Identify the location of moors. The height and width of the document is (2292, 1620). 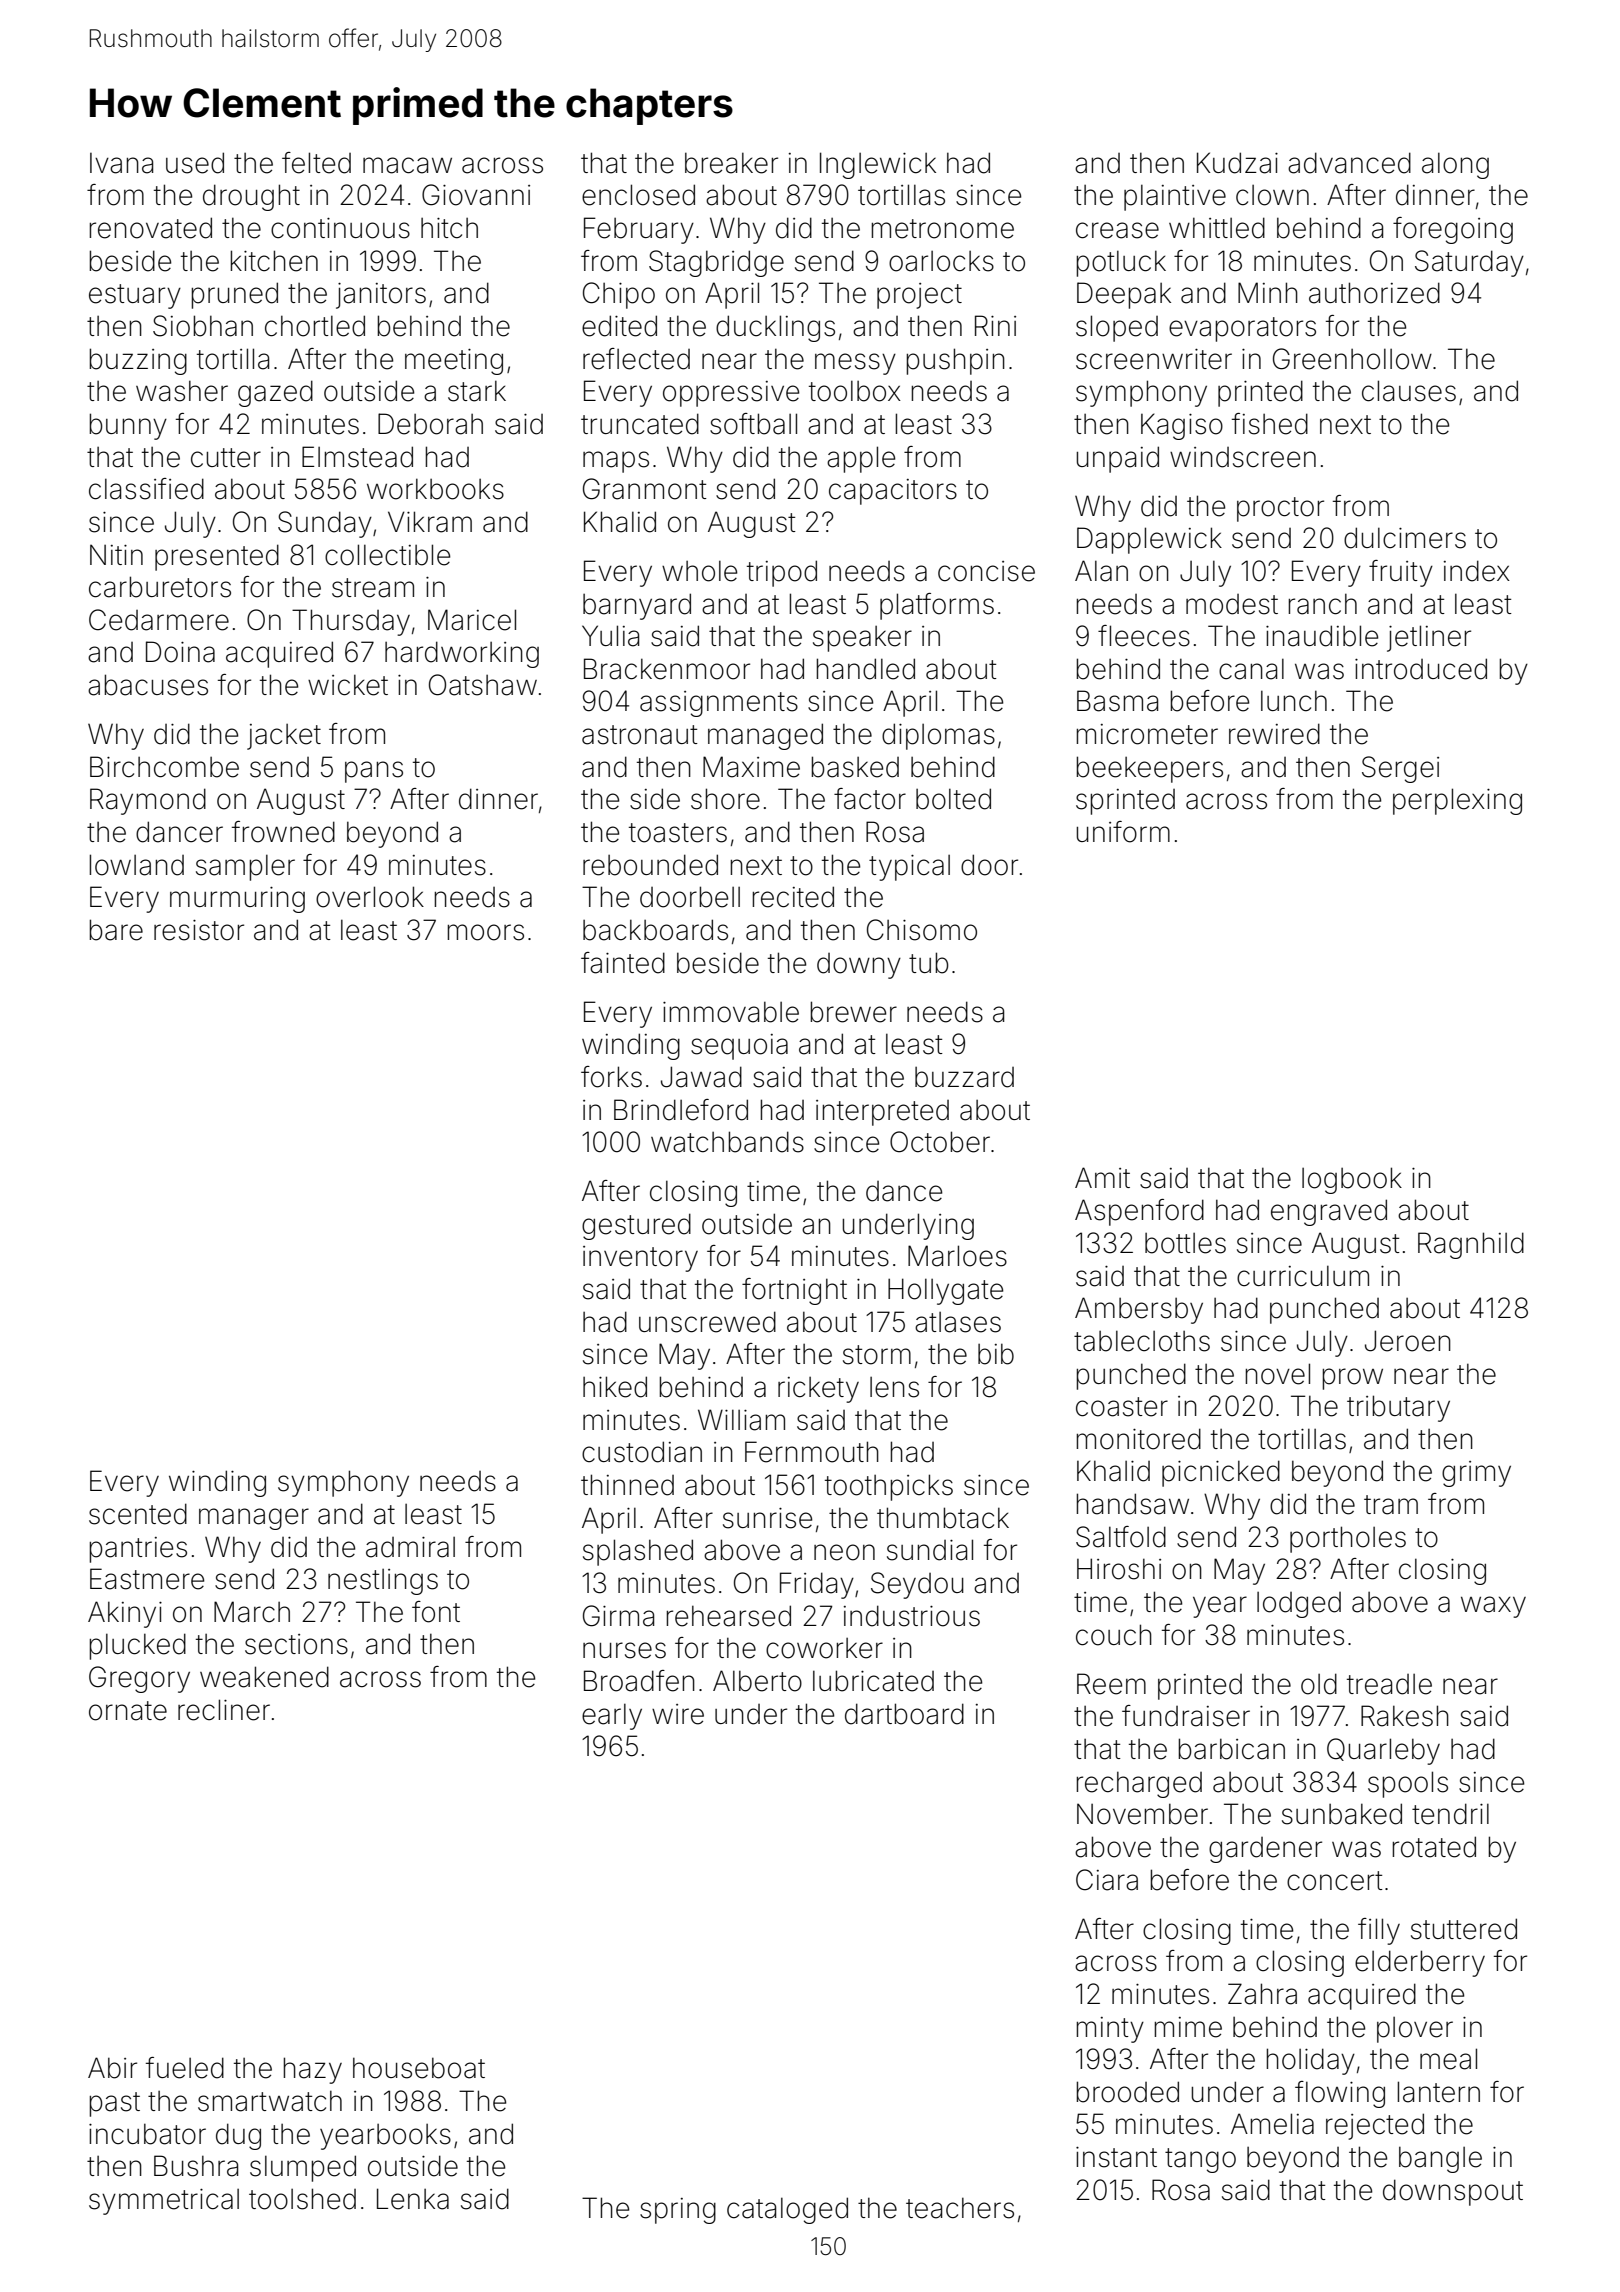
(485, 932).
